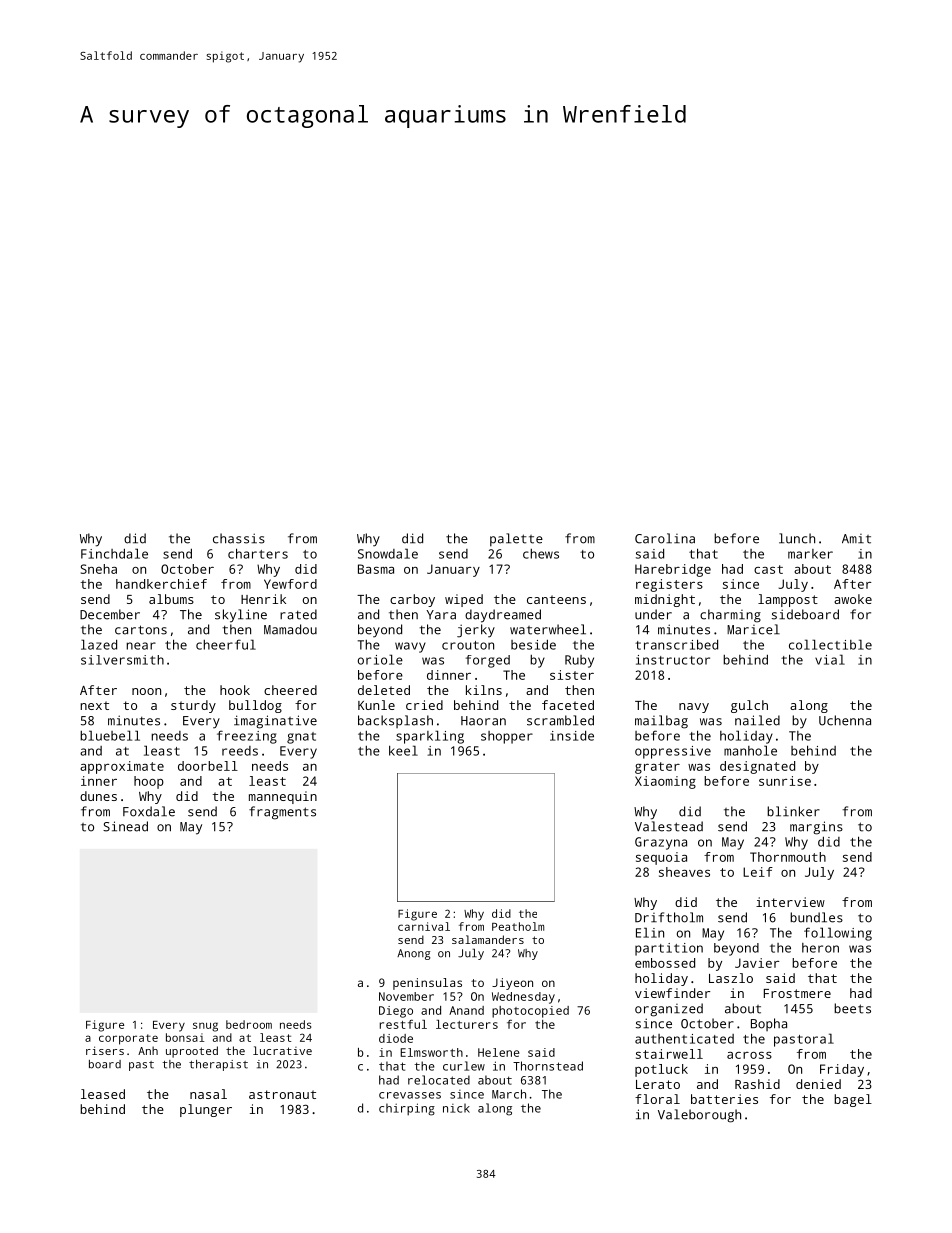 The height and width of the document is (1233, 952). What do you see at coordinates (856, 539) in the document?
I see `Amit` at bounding box center [856, 539].
